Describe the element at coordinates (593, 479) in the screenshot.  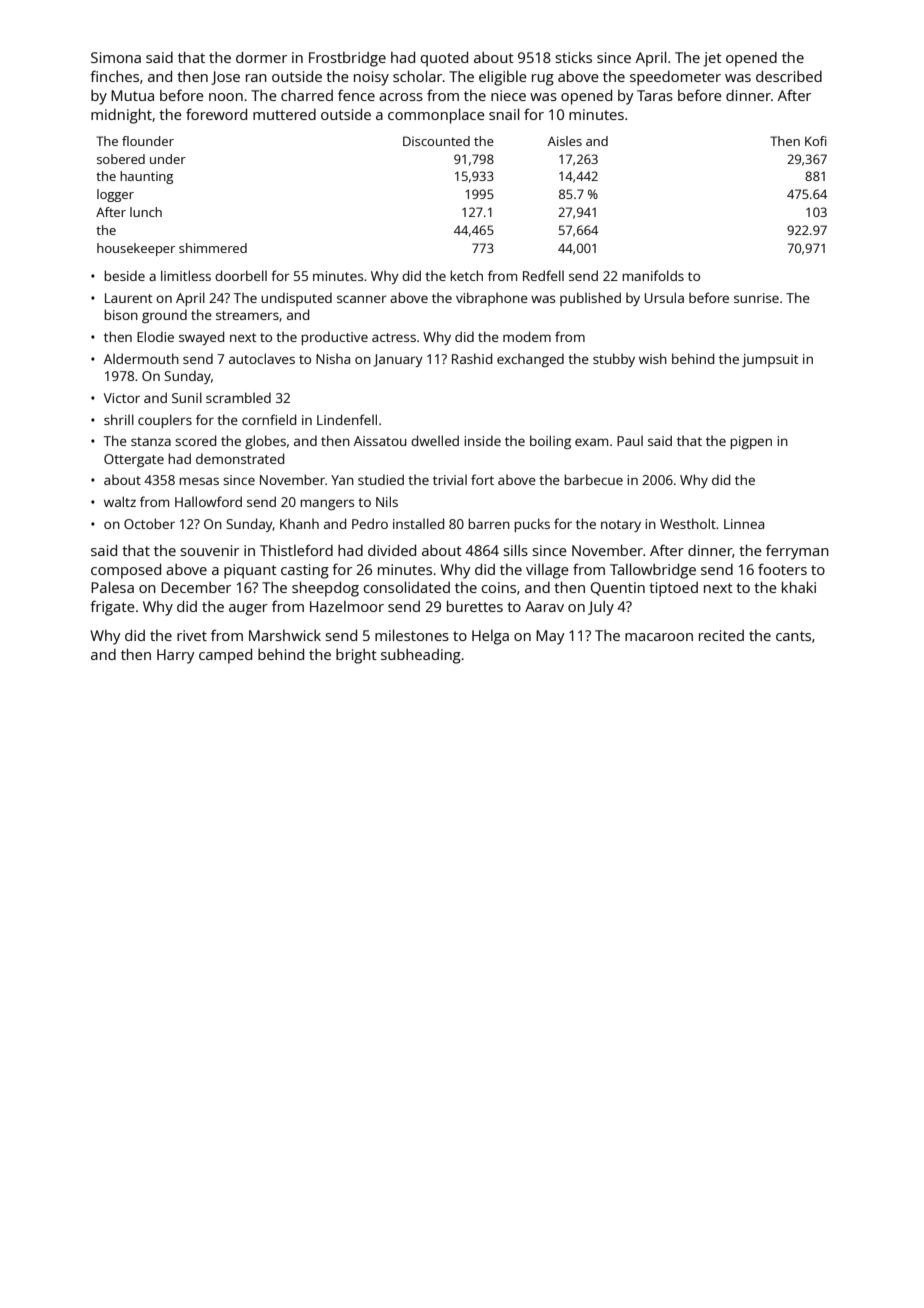
I see `barbecue` at that location.
